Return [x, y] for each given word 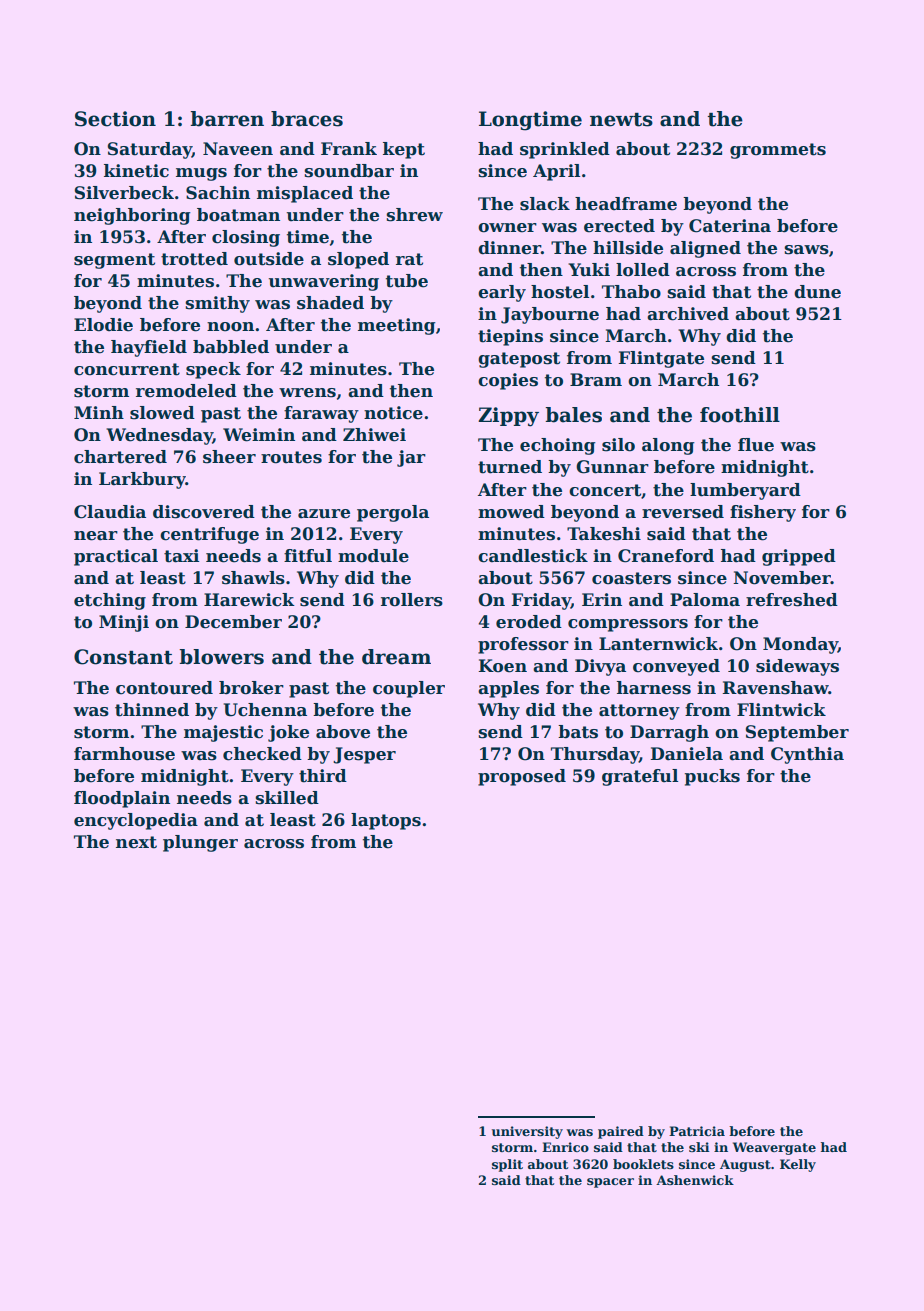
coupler [409, 689]
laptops [386, 821]
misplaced [305, 194]
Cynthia [807, 755]
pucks [712, 777]
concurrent [127, 369]
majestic [223, 733]
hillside [628, 248]
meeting [397, 326]
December [233, 622]
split [507, 1165]
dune [817, 292]
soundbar [349, 171]
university [527, 1132]
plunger [200, 843]
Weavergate [774, 1148]
